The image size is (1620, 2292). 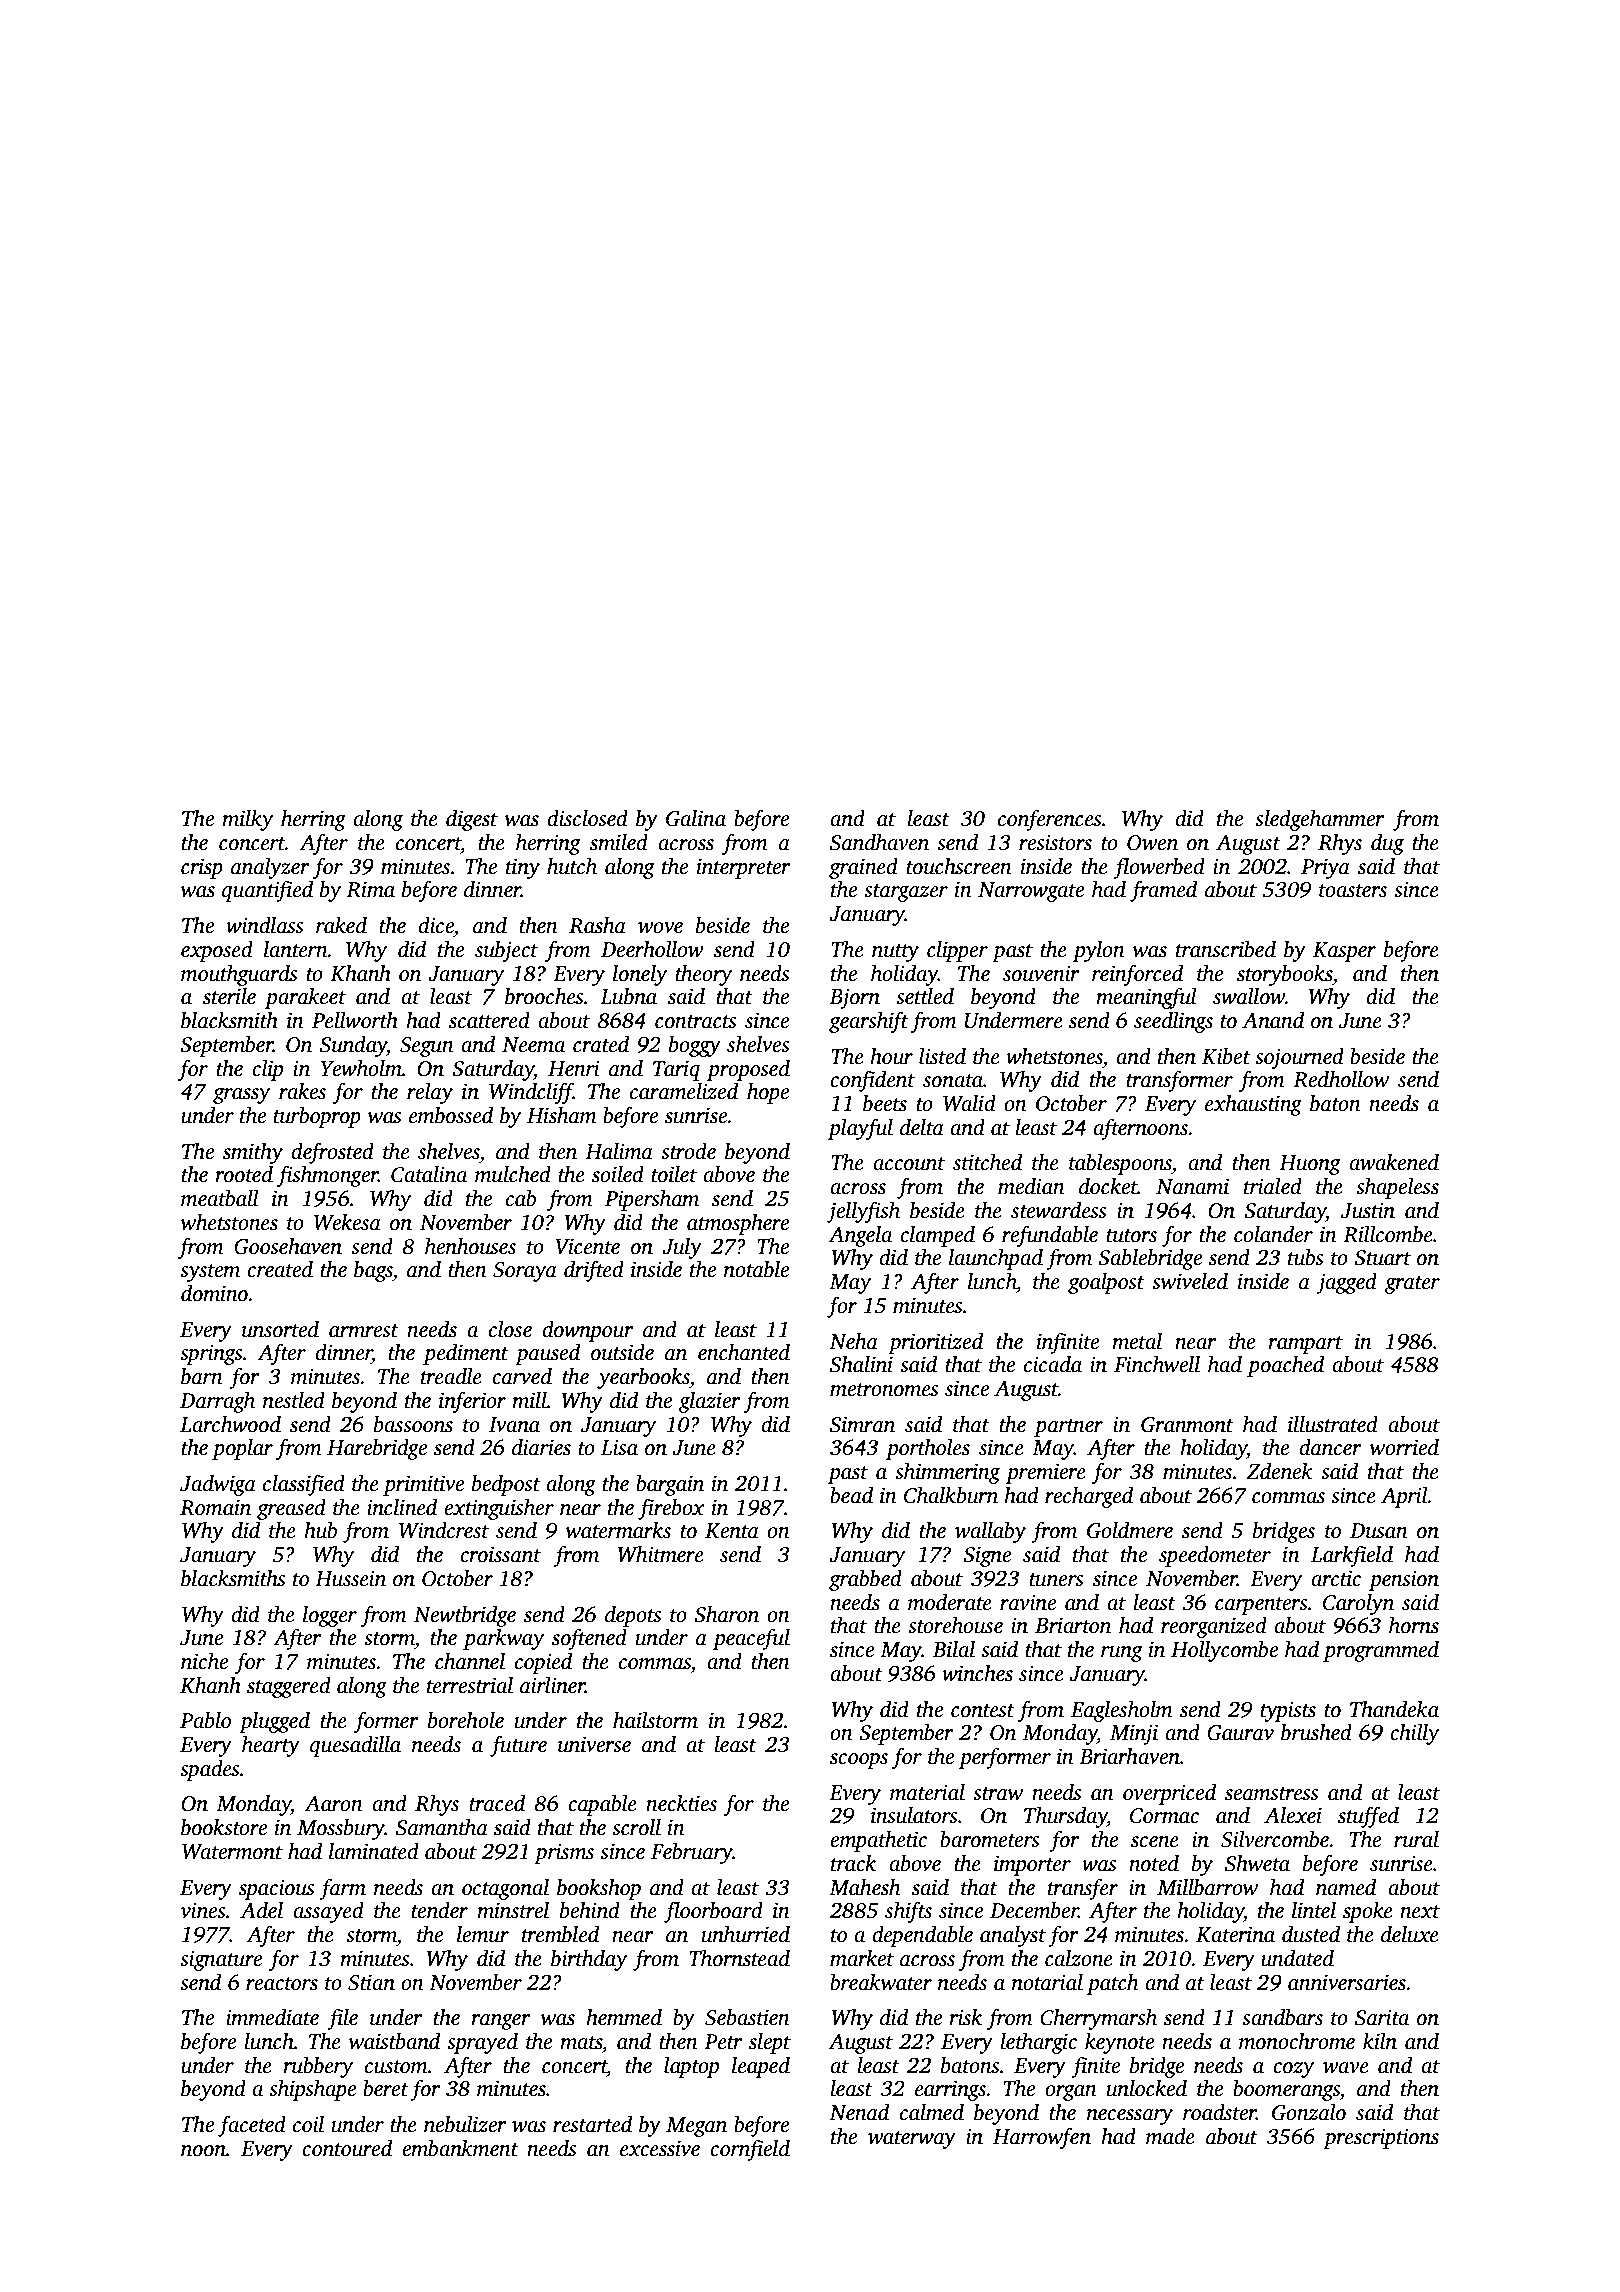 What do you see at coordinates (932, 2112) in the image?
I see `calmed` at bounding box center [932, 2112].
